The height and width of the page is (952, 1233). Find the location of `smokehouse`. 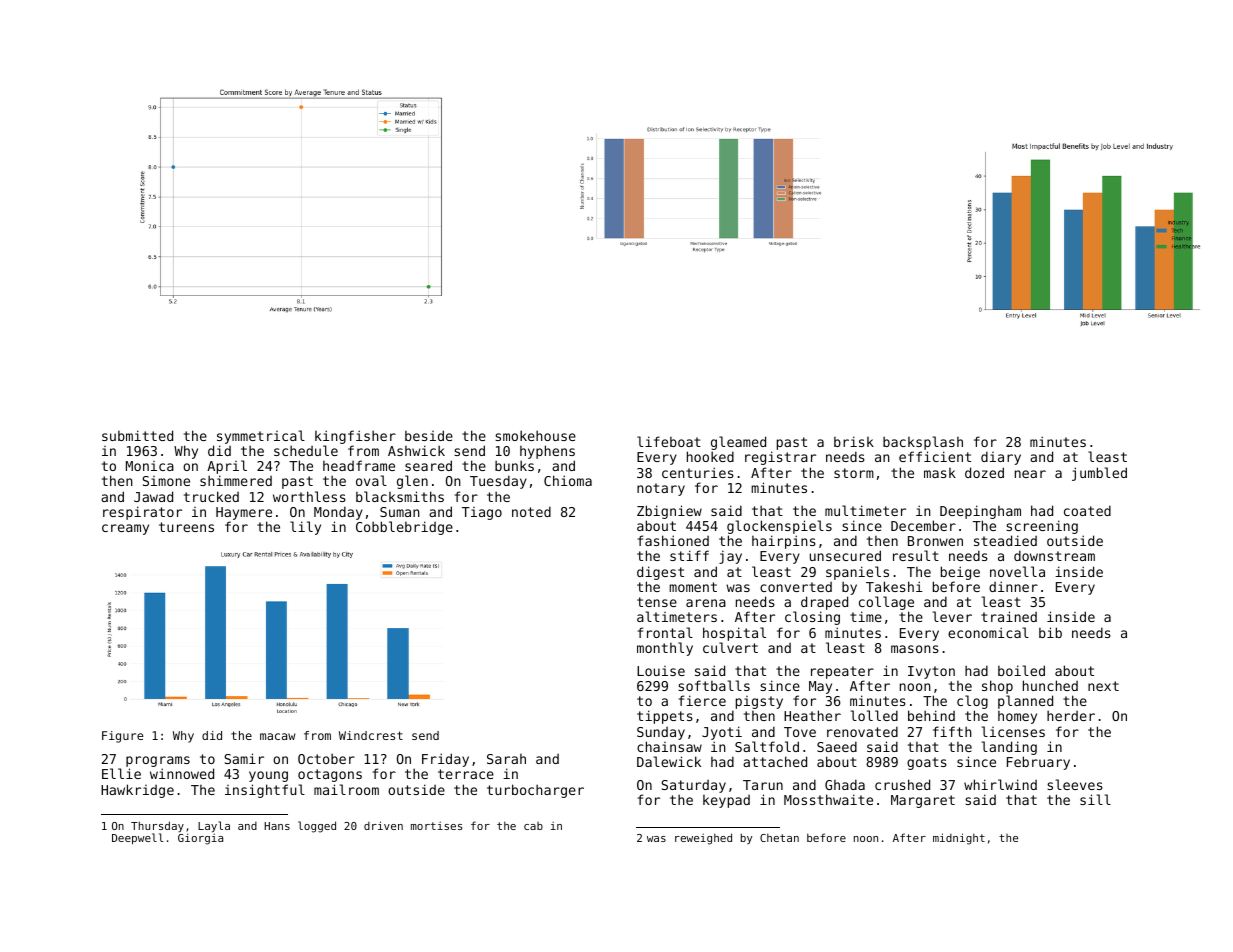

smokehouse is located at coordinates (535, 435).
